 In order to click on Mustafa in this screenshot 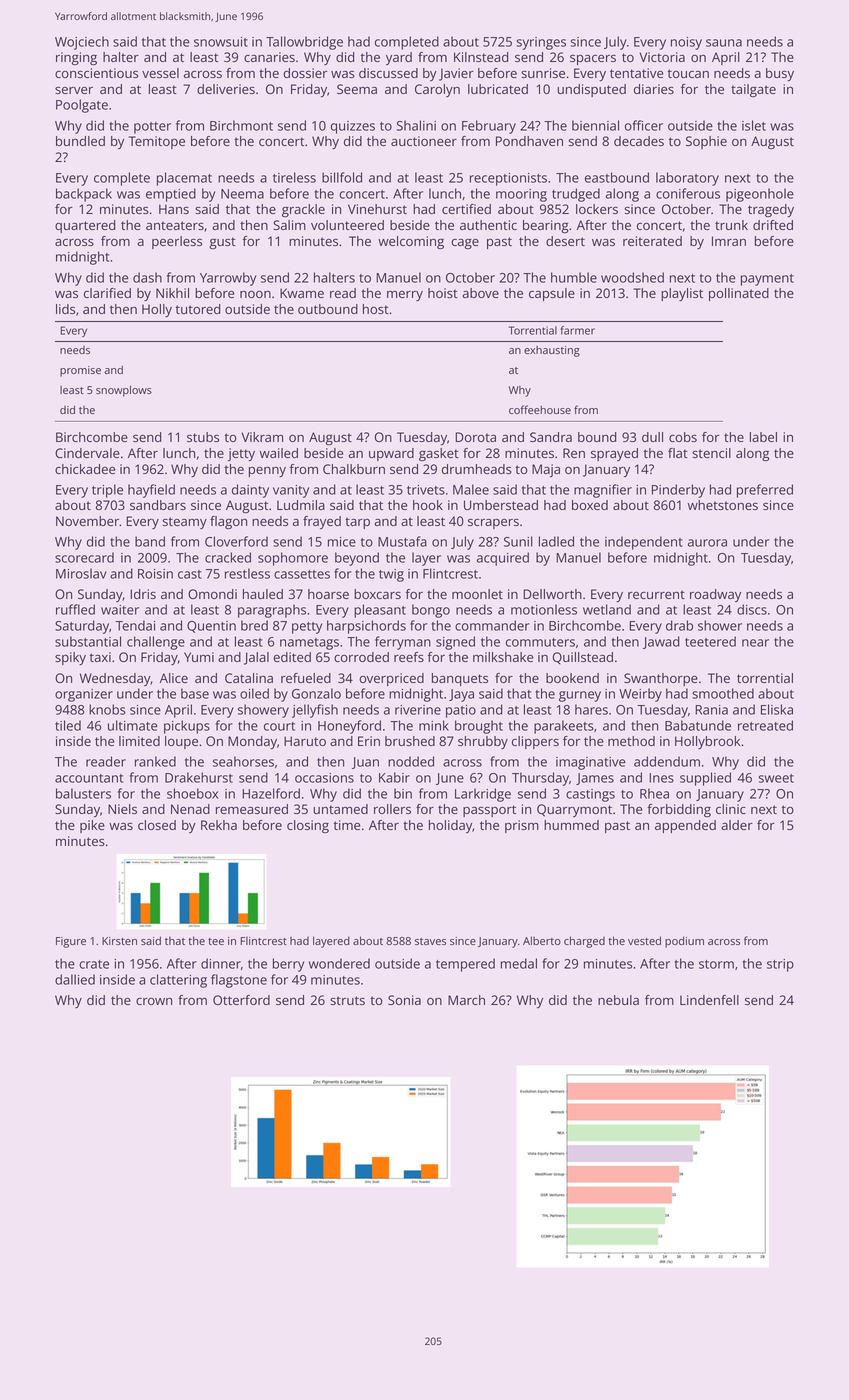, I will do `click(402, 541)`.
